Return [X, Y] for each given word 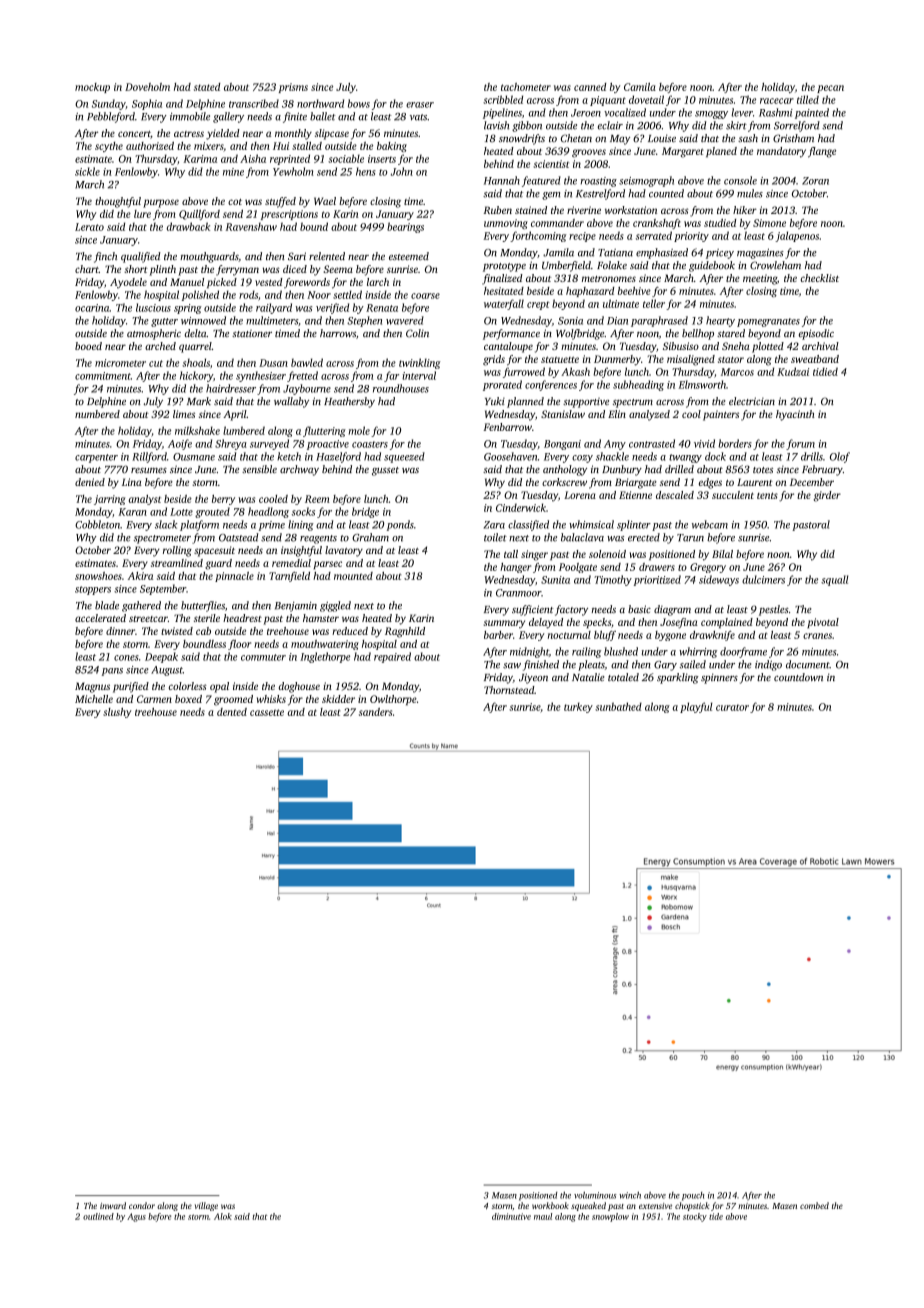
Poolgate [578, 568]
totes [763, 470]
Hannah [502, 180]
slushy [117, 713]
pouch [693, 1196]
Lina [132, 482]
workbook [550, 1205]
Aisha [253, 158]
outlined [98, 1216]
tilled [808, 99]
